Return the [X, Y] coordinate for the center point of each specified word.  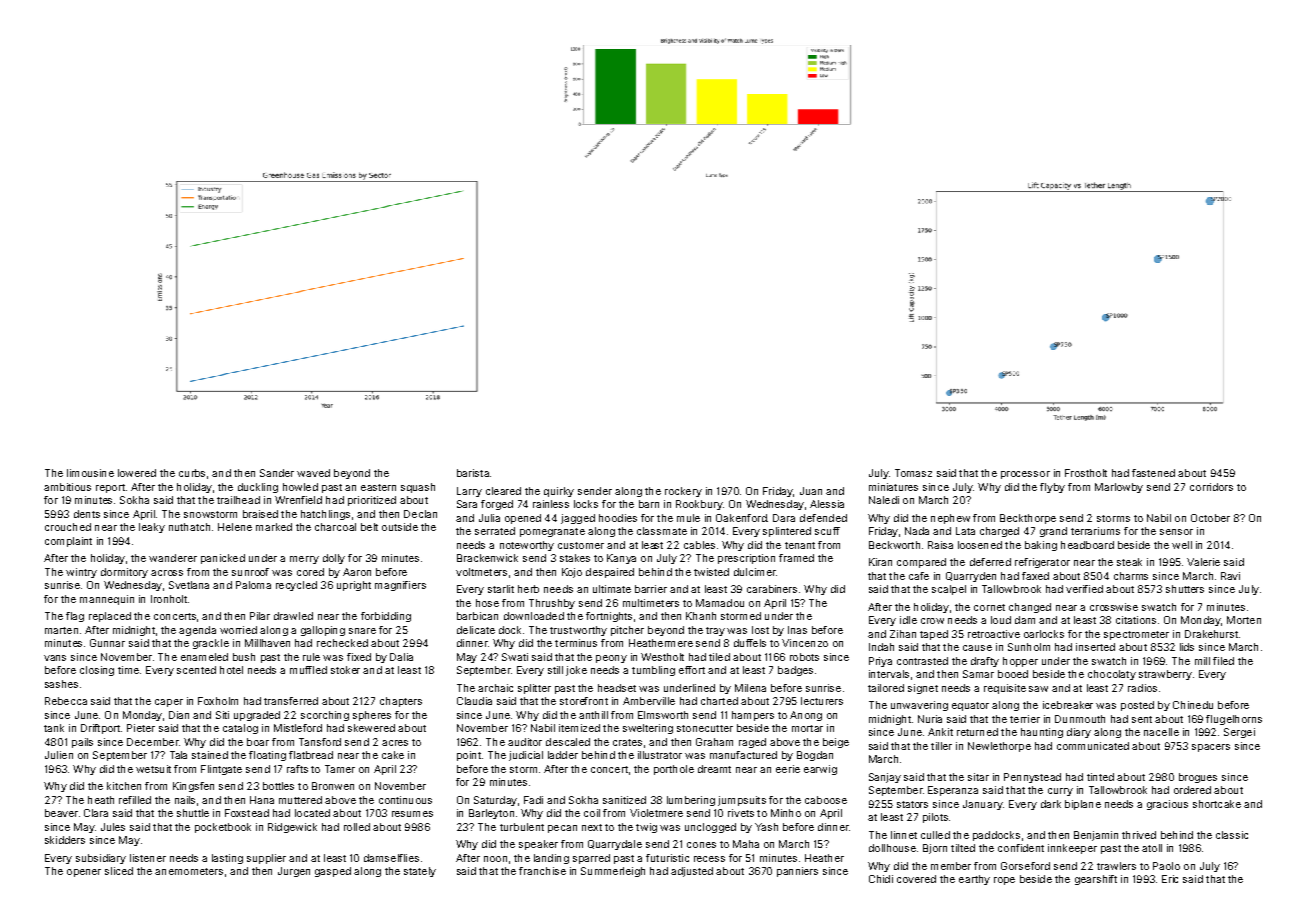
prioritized [372, 501]
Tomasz [913, 473]
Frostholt [1086, 473]
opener [84, 873]
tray [715, 631]
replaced [110, 617]
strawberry [1165, 675]
